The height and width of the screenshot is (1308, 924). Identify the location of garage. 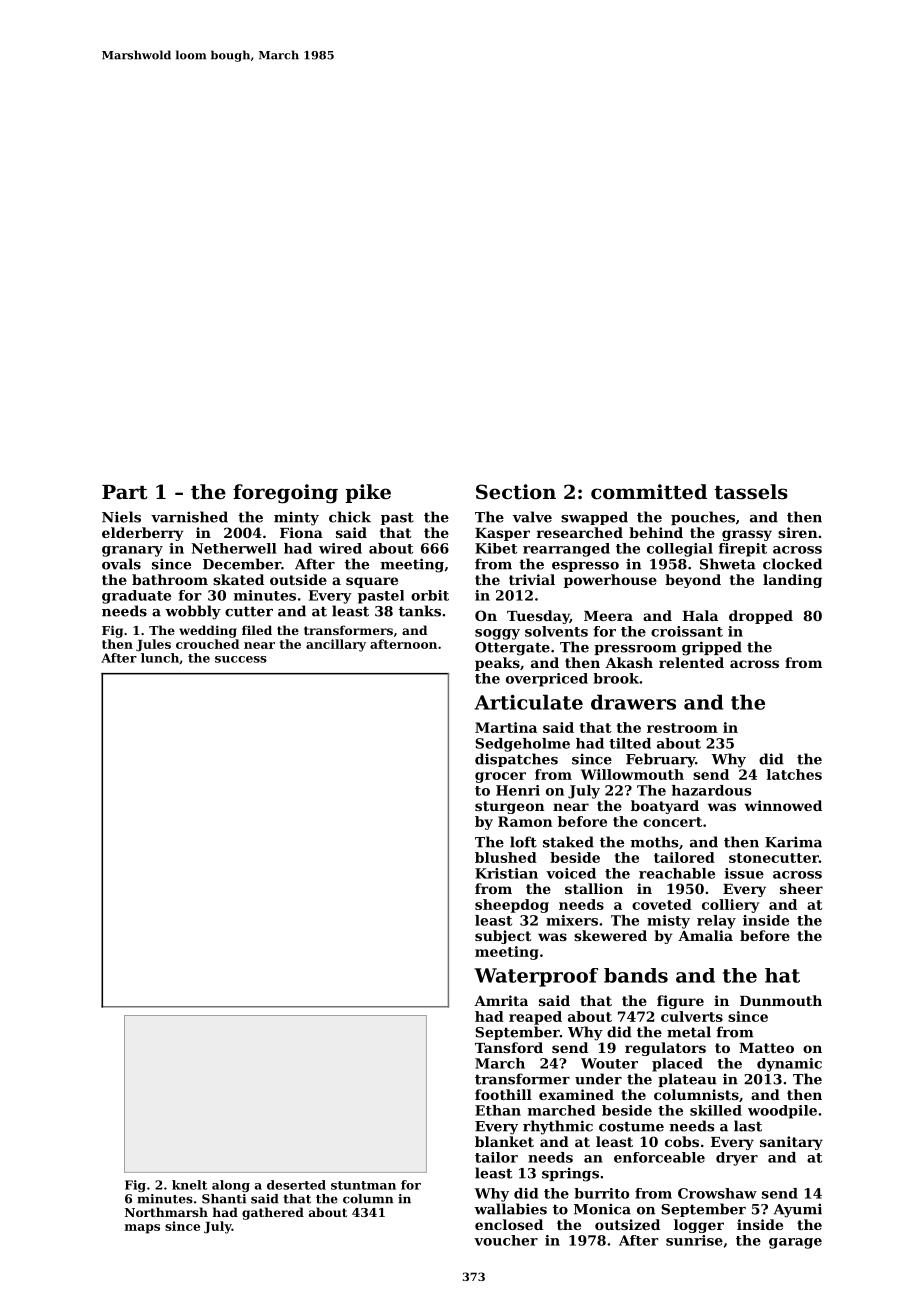
(795, 1243).
